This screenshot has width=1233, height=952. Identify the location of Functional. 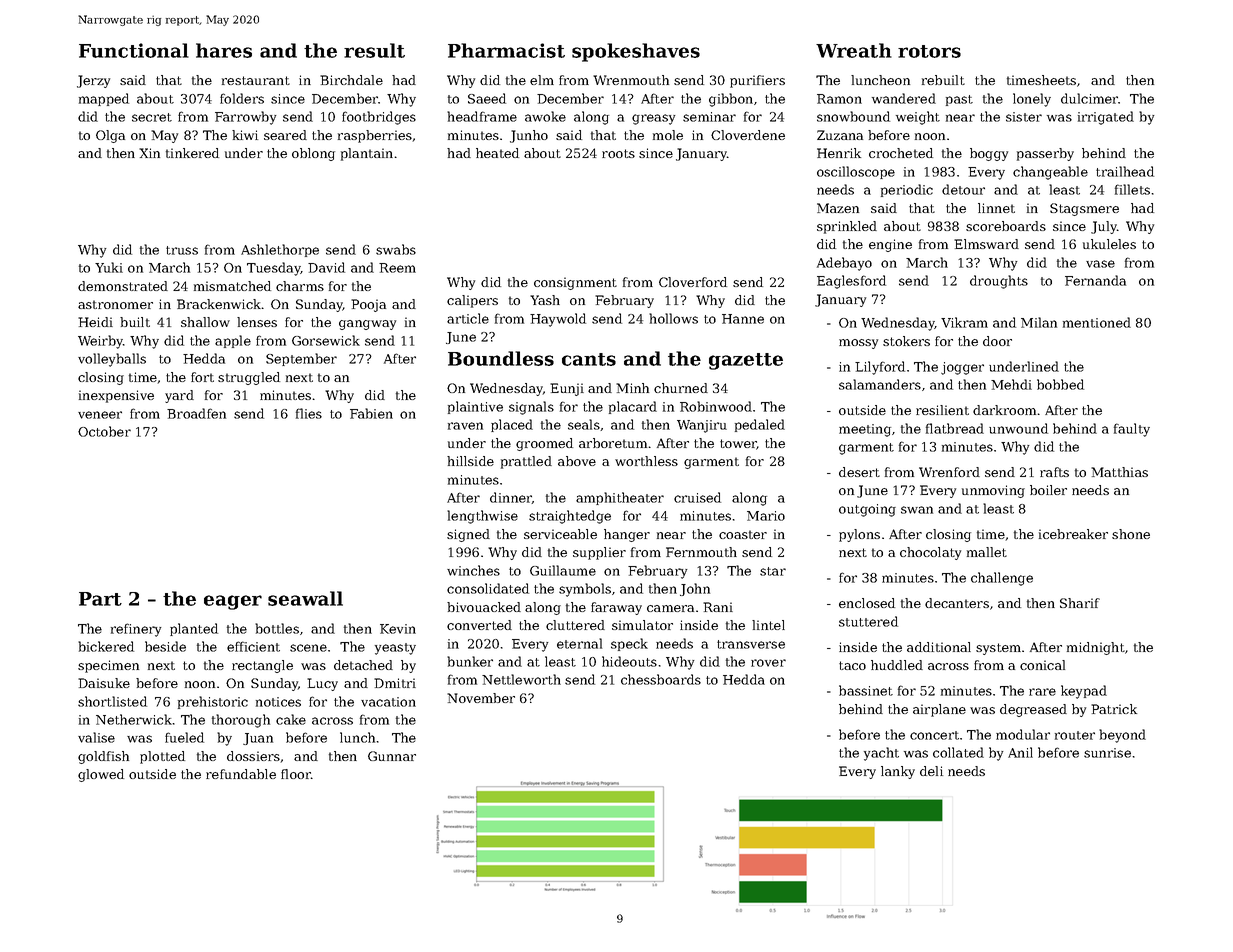
(134, 50).
